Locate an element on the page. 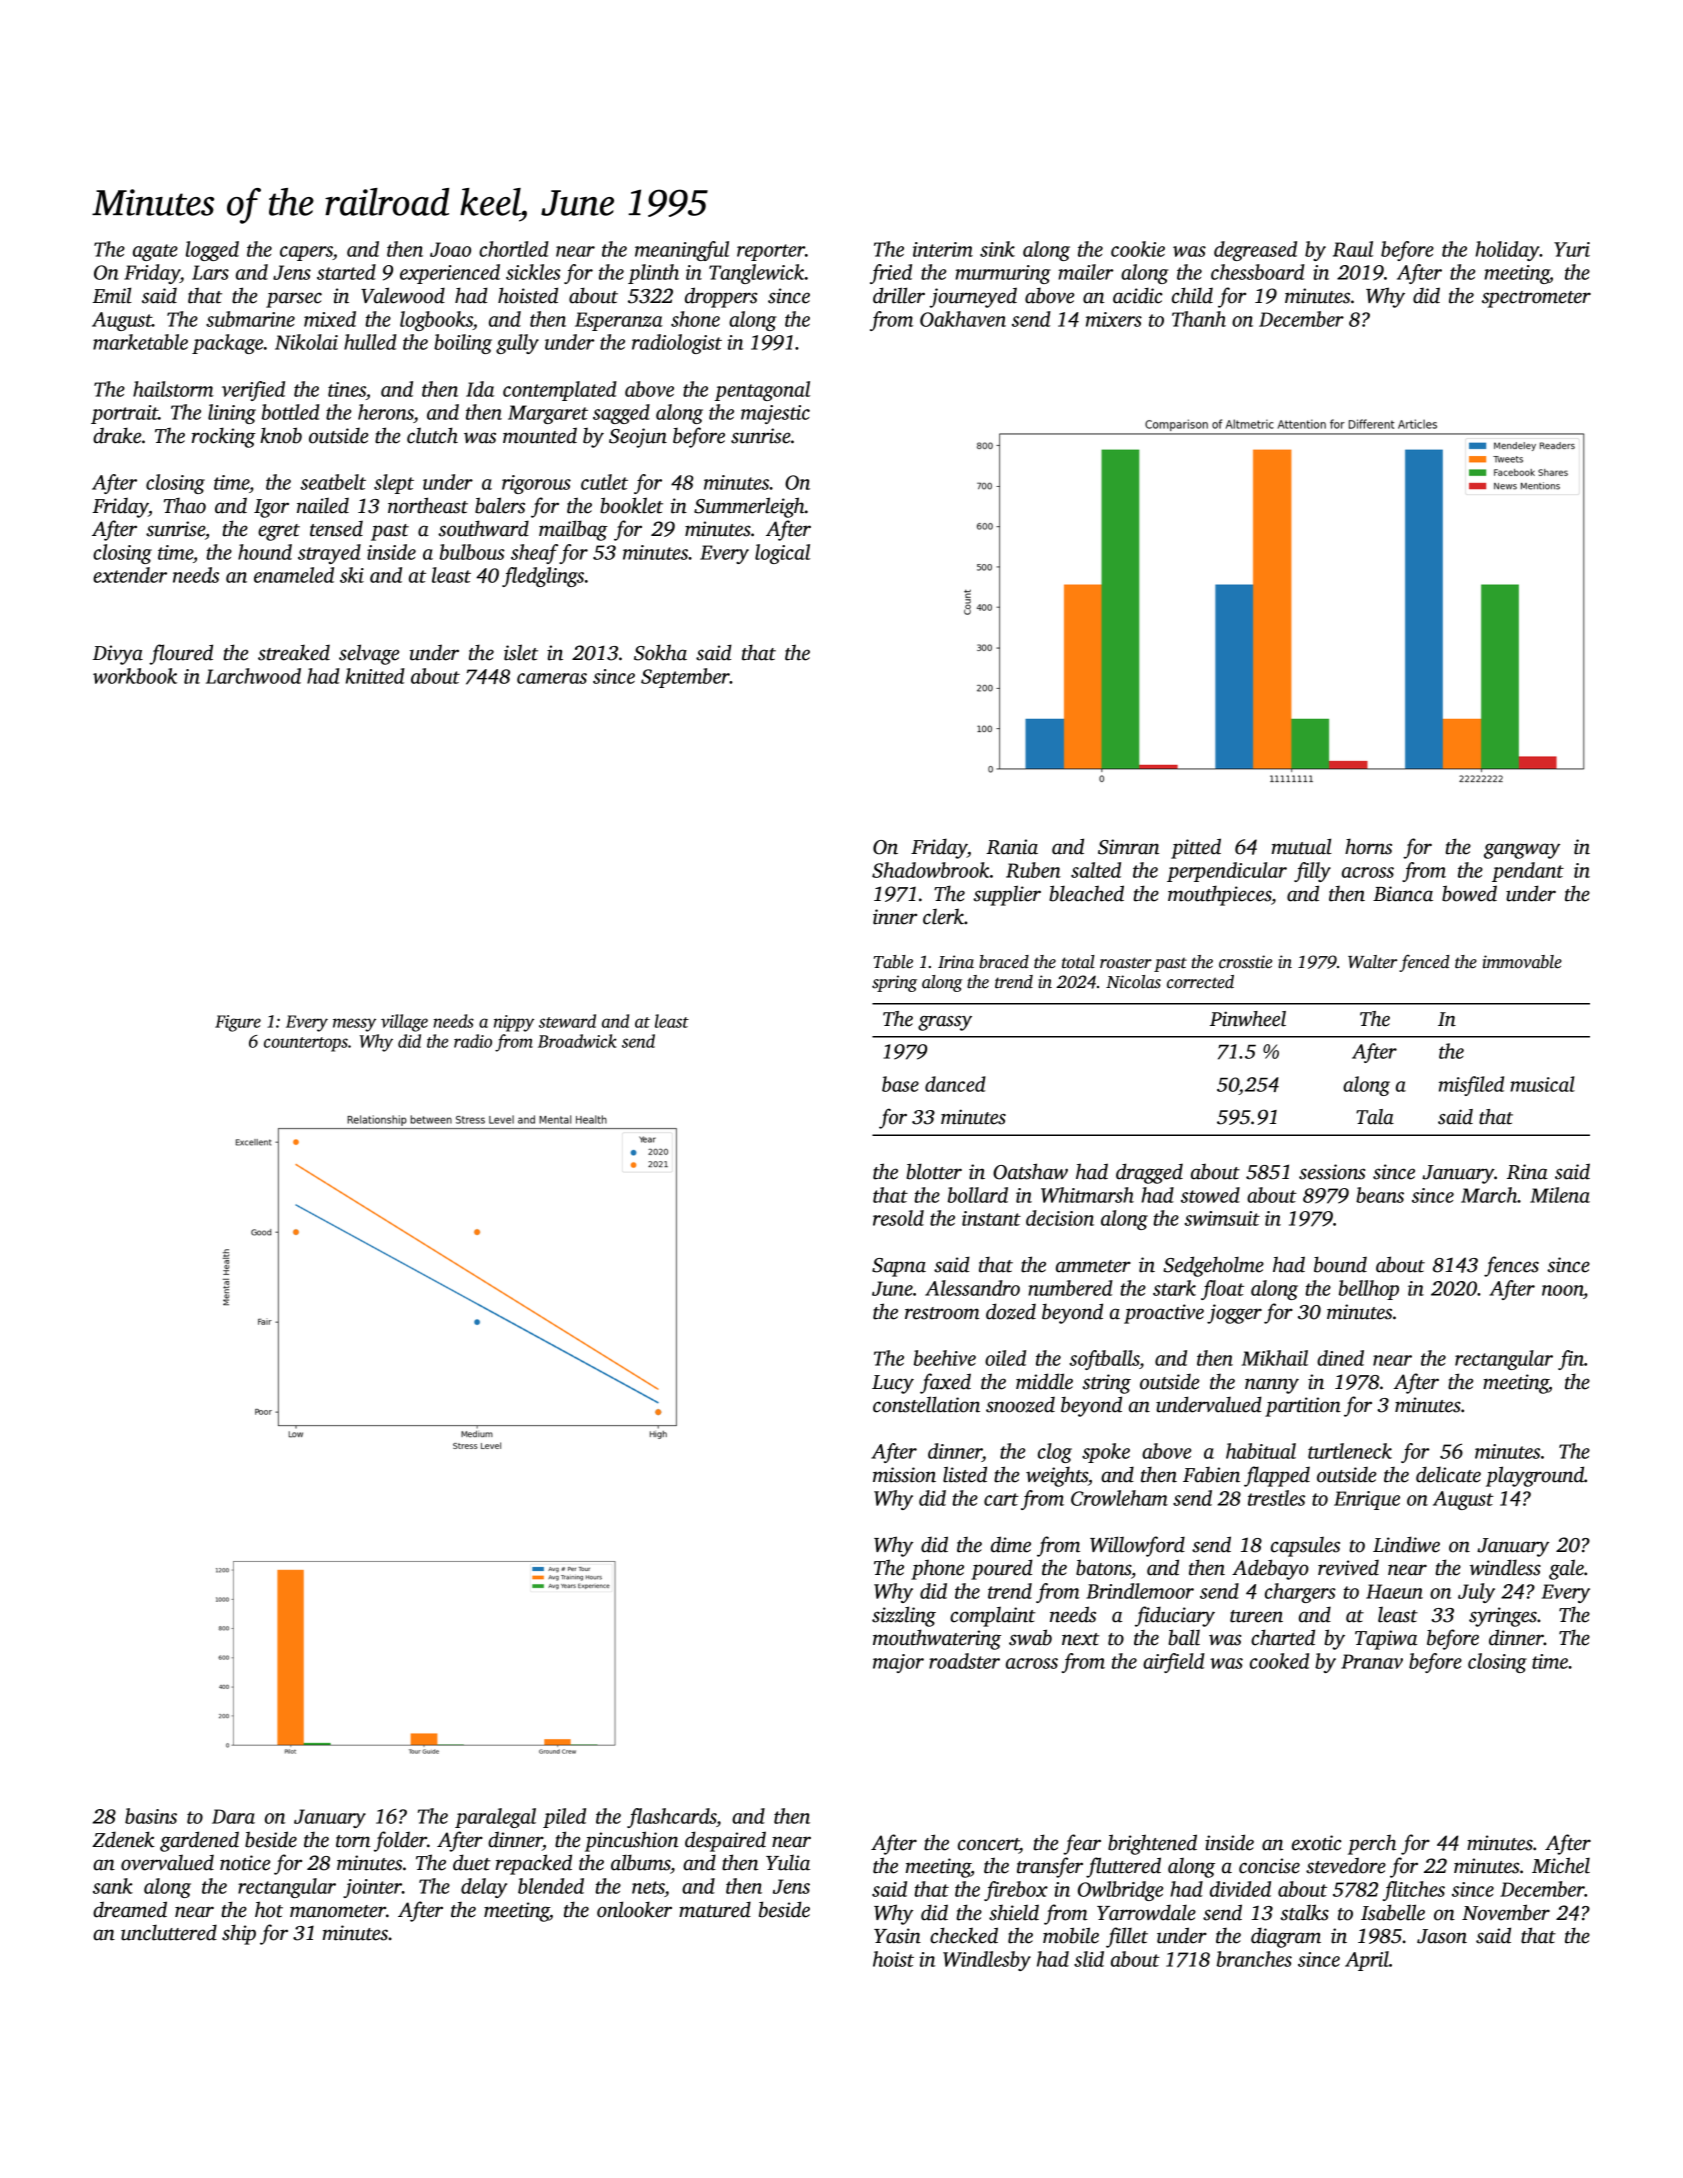 The image size is (1683, 2178). Thao is located at coordinates (185, 506).
